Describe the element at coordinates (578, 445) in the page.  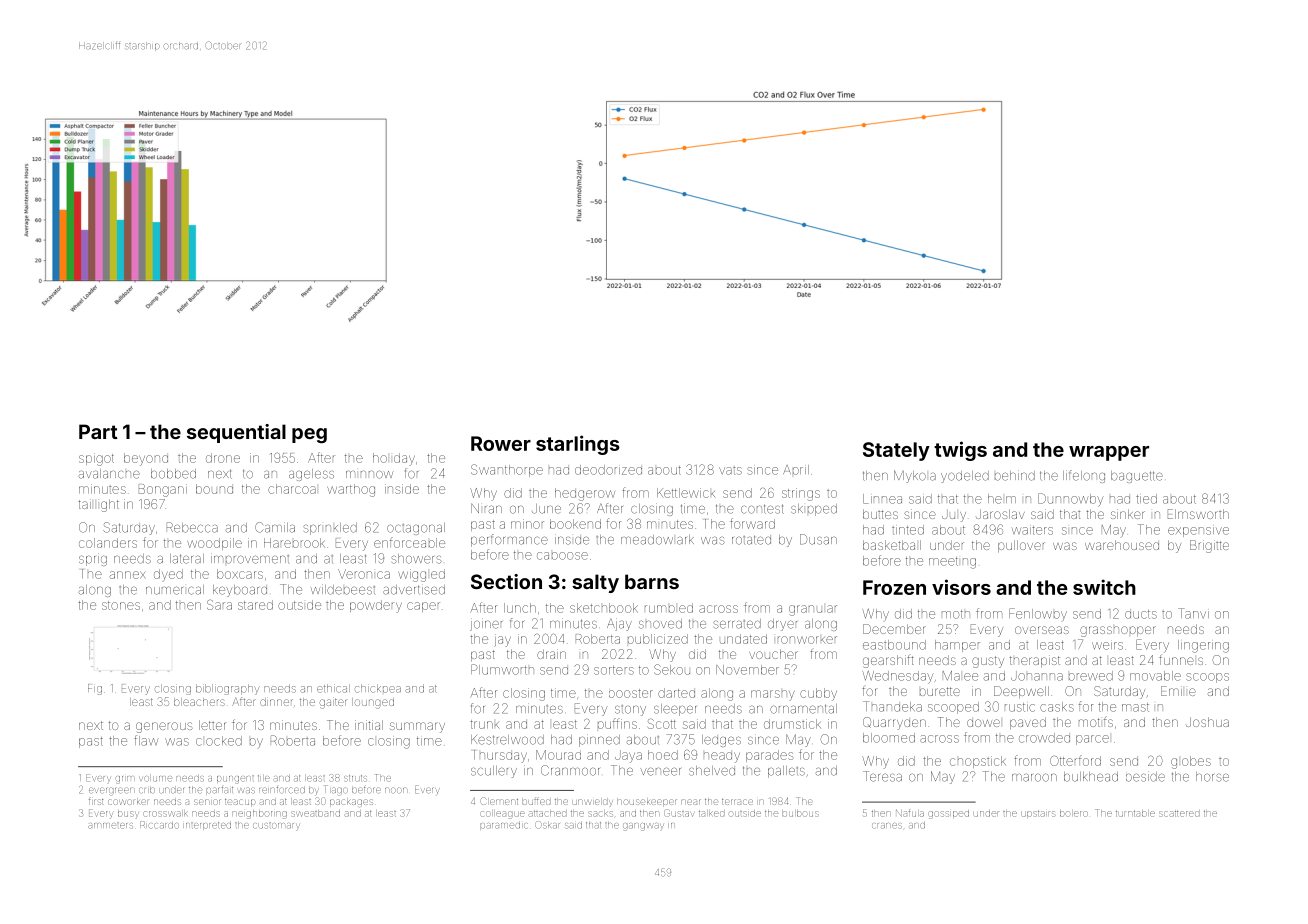
I see `starlings` at that location.
